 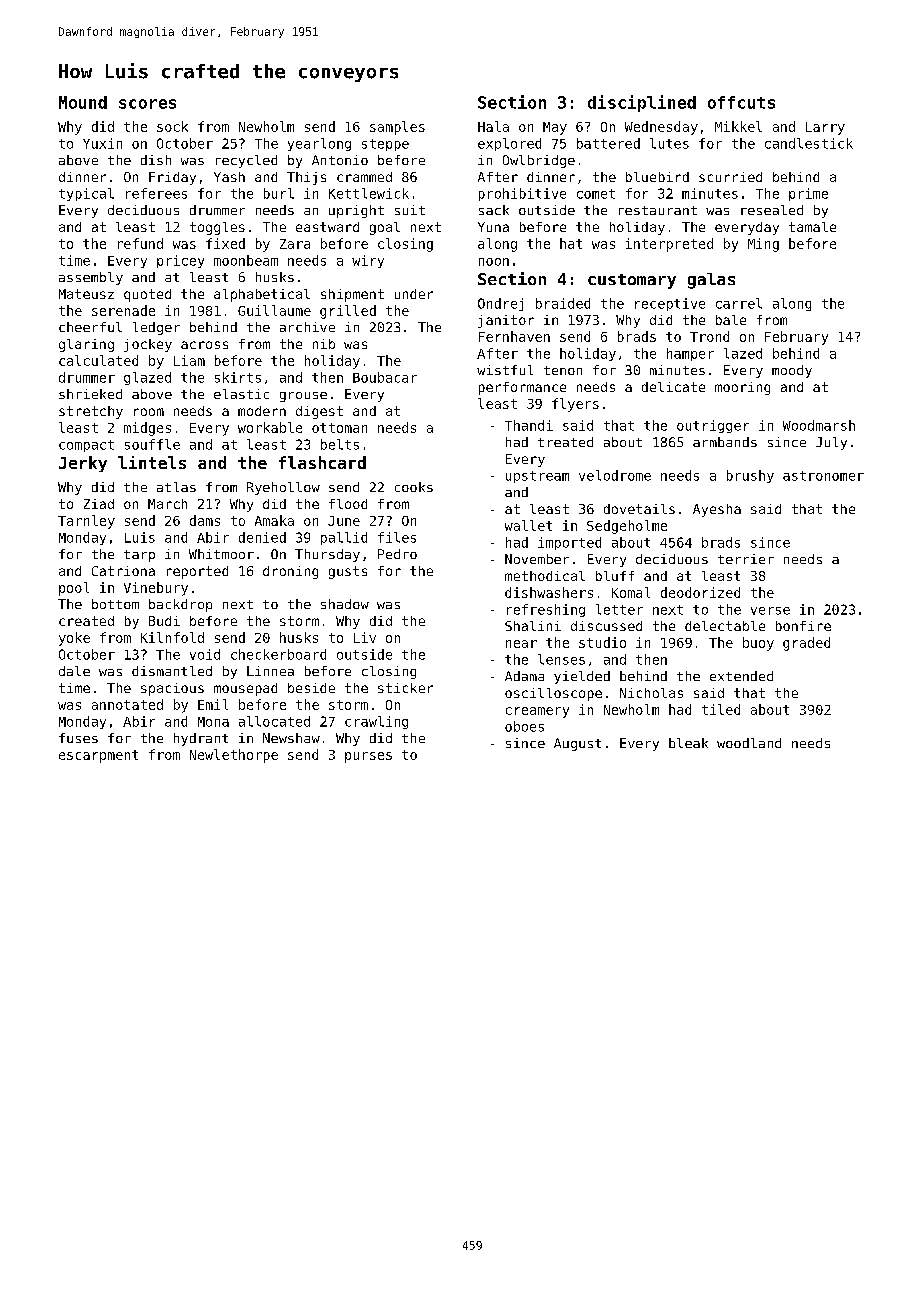 What do you see at coordinates (98, 360) in the screenshot?
I see `calculated` at bounding box center [98, 360].
